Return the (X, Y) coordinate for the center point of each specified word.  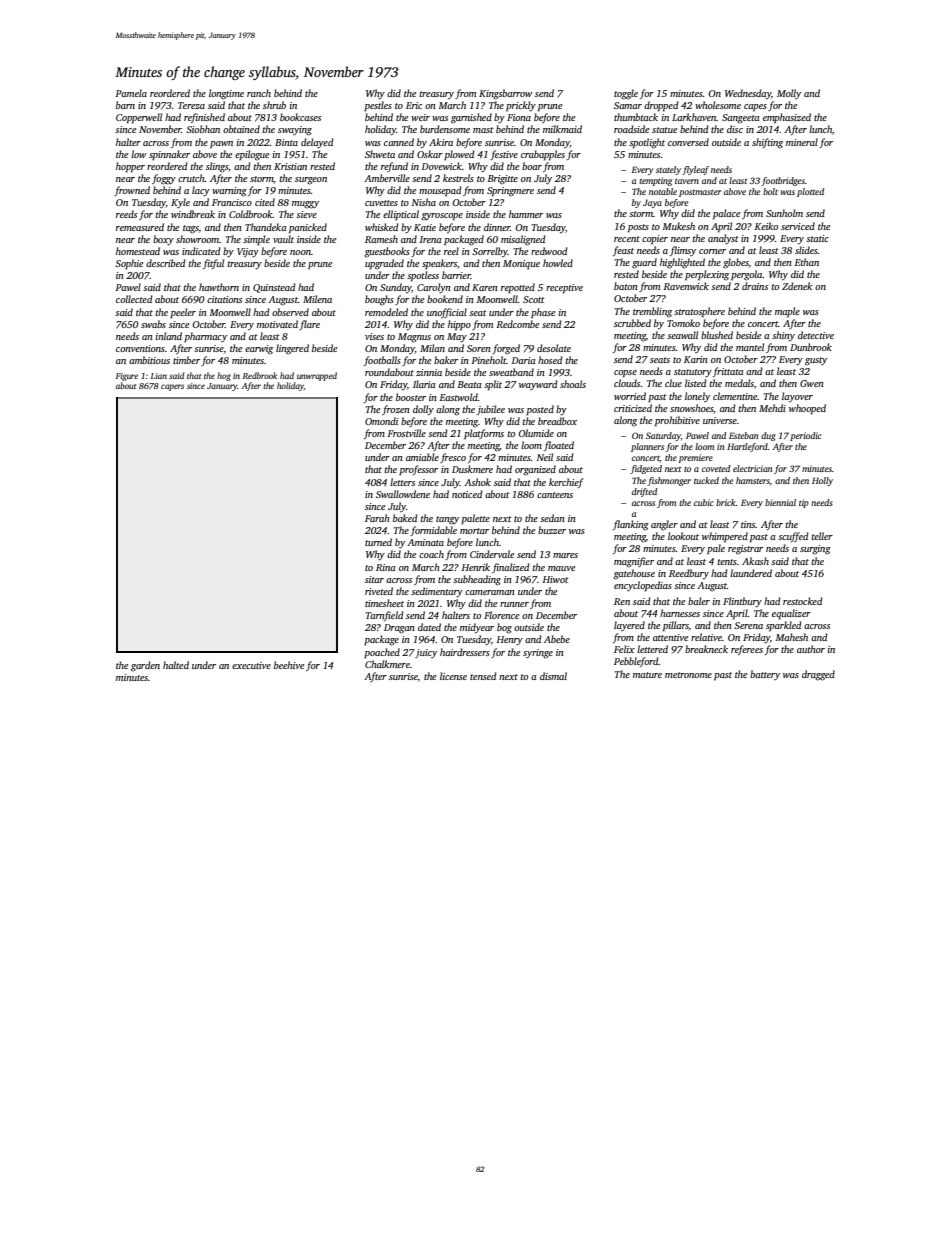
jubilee (491, 410)
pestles (378, 106)
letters (402, 482)
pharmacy (205, 337)
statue (664, 130)
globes (736, 263)
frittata (728, 372)
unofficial (447, 313)
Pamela (131, 93)
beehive (289, 665)
